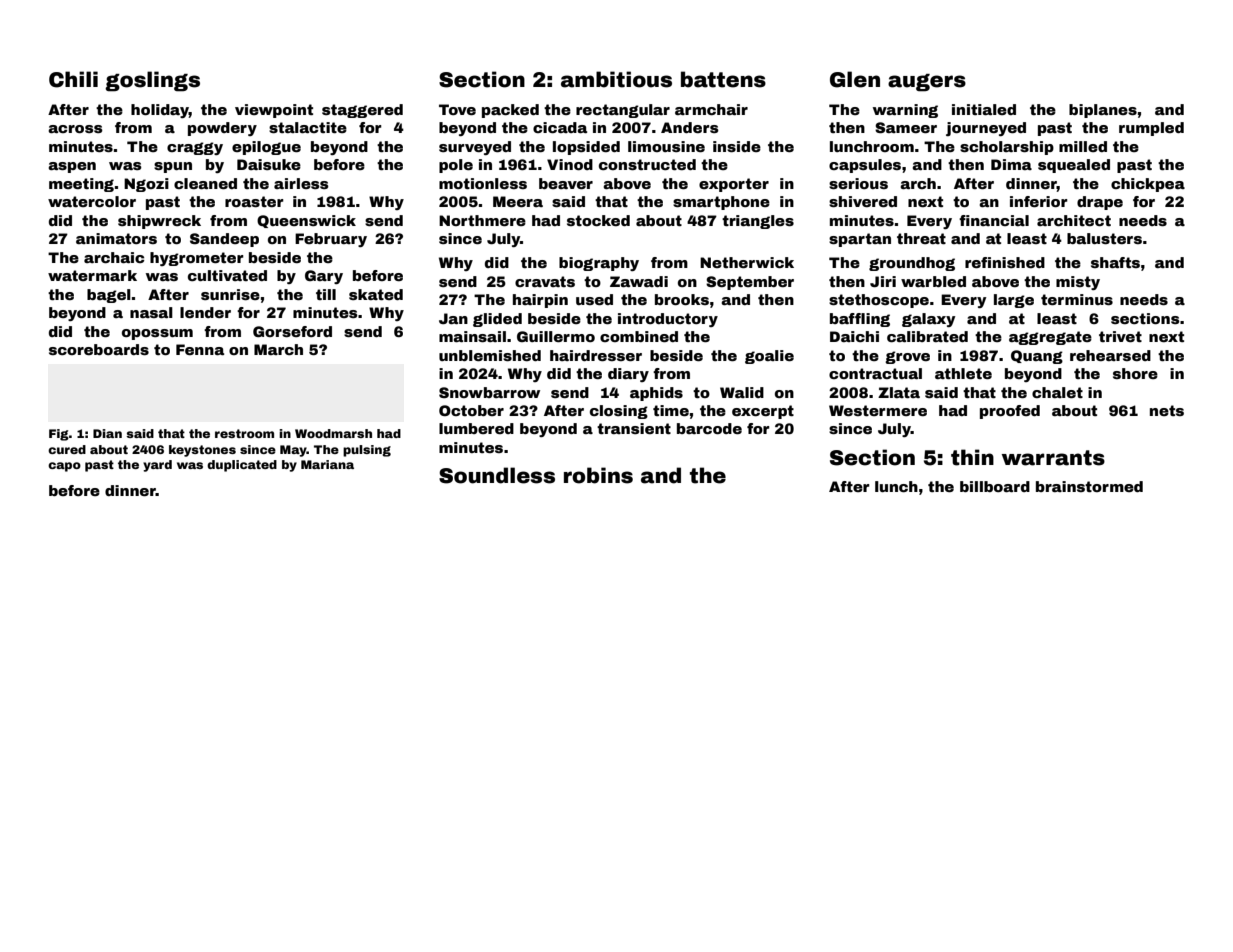  Describe the element at coordinates (742, 392) in the screenshot. I see `Walid` at that location.
